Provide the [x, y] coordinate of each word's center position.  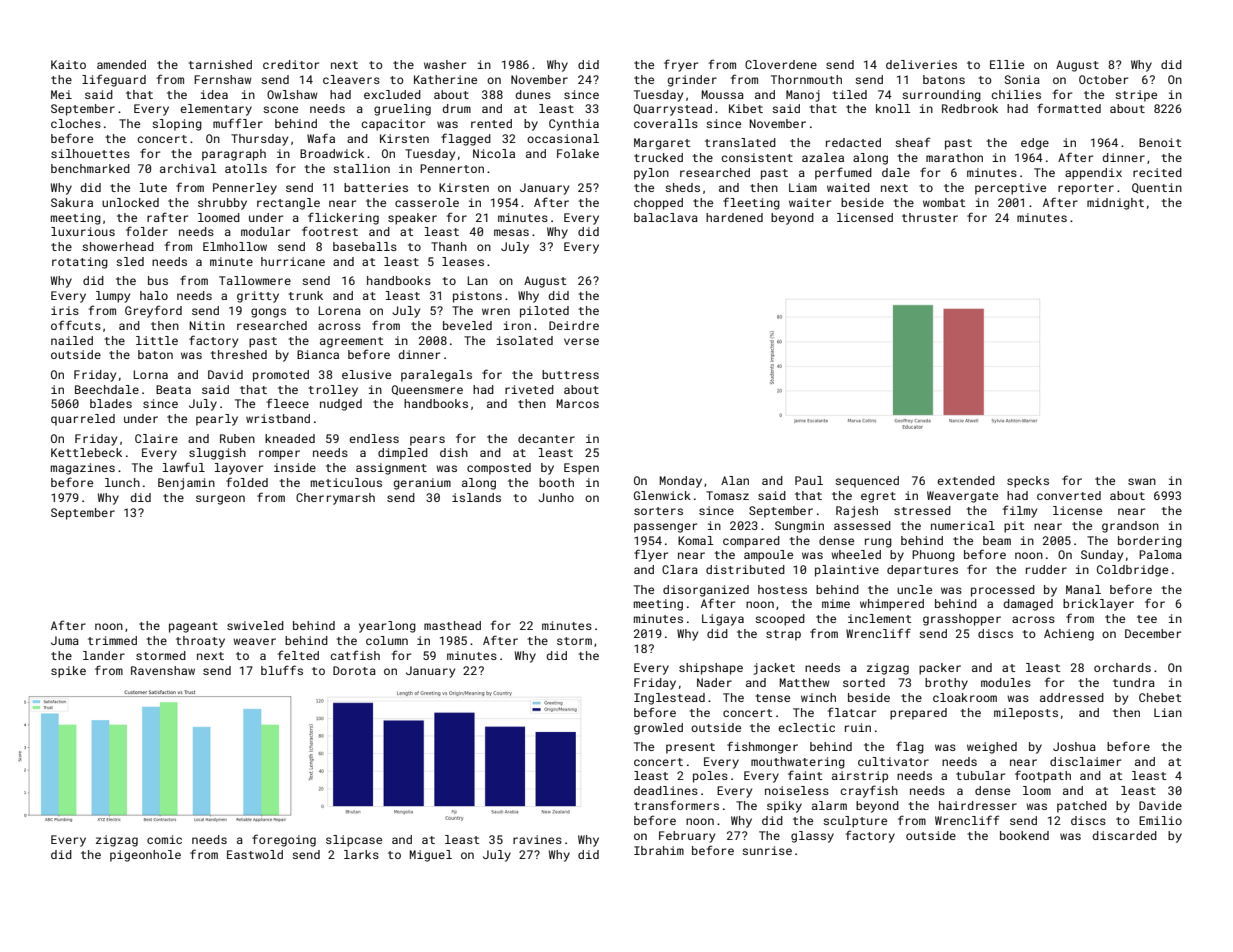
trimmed [112, 640]
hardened [734, 217]
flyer [651, 555]
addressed [1072, 697]
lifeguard [114, 80]
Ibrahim [659, 850]
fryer [681, 65]
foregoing [284, 840]
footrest [330, 231]
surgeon [220, 500]
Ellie [1007, 64]
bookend [1024, 835]
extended [966, 480]
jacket [774, 669]
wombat [944, 202]
